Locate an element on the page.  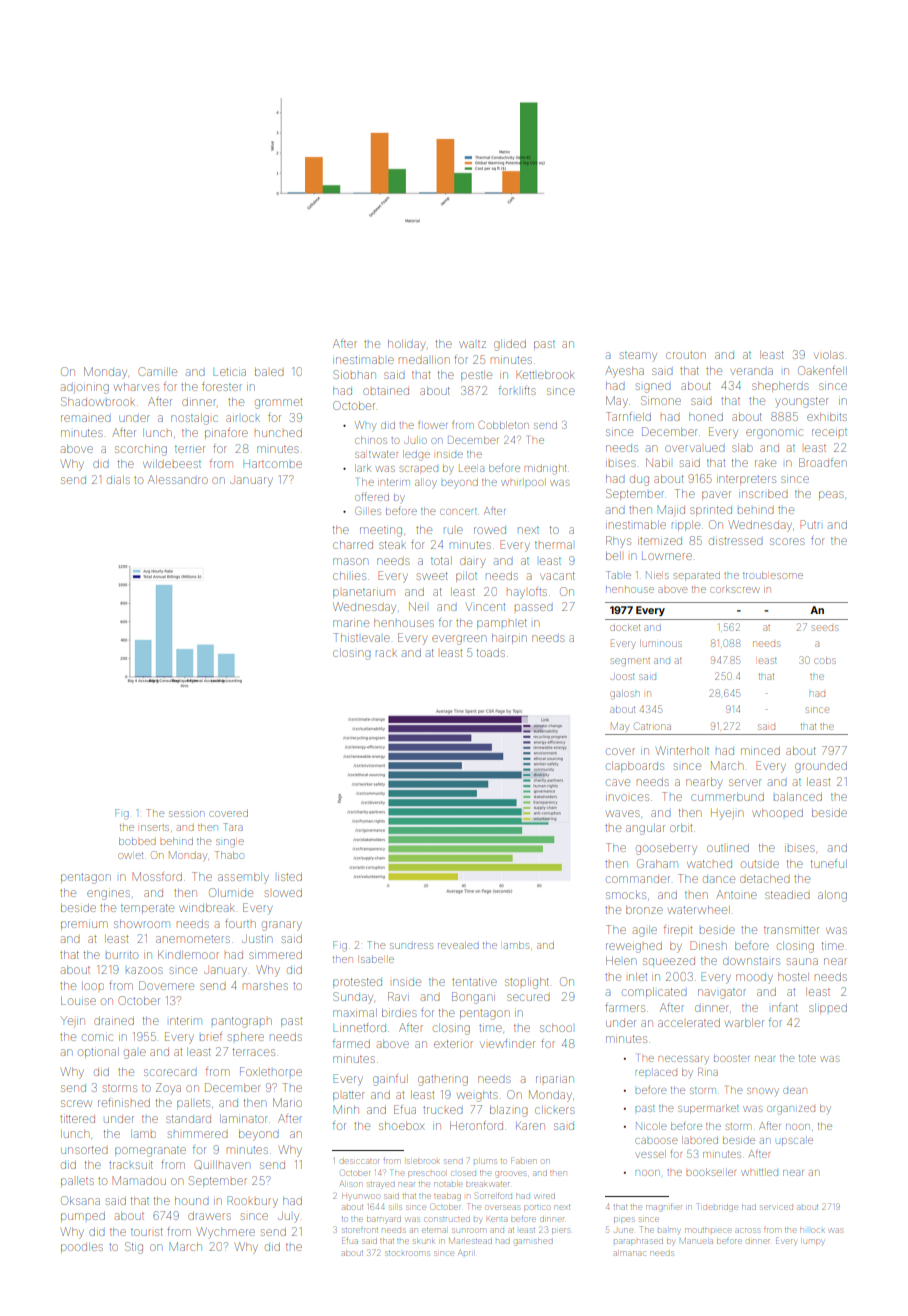
downstairs is located at coordinates (751, 961).
